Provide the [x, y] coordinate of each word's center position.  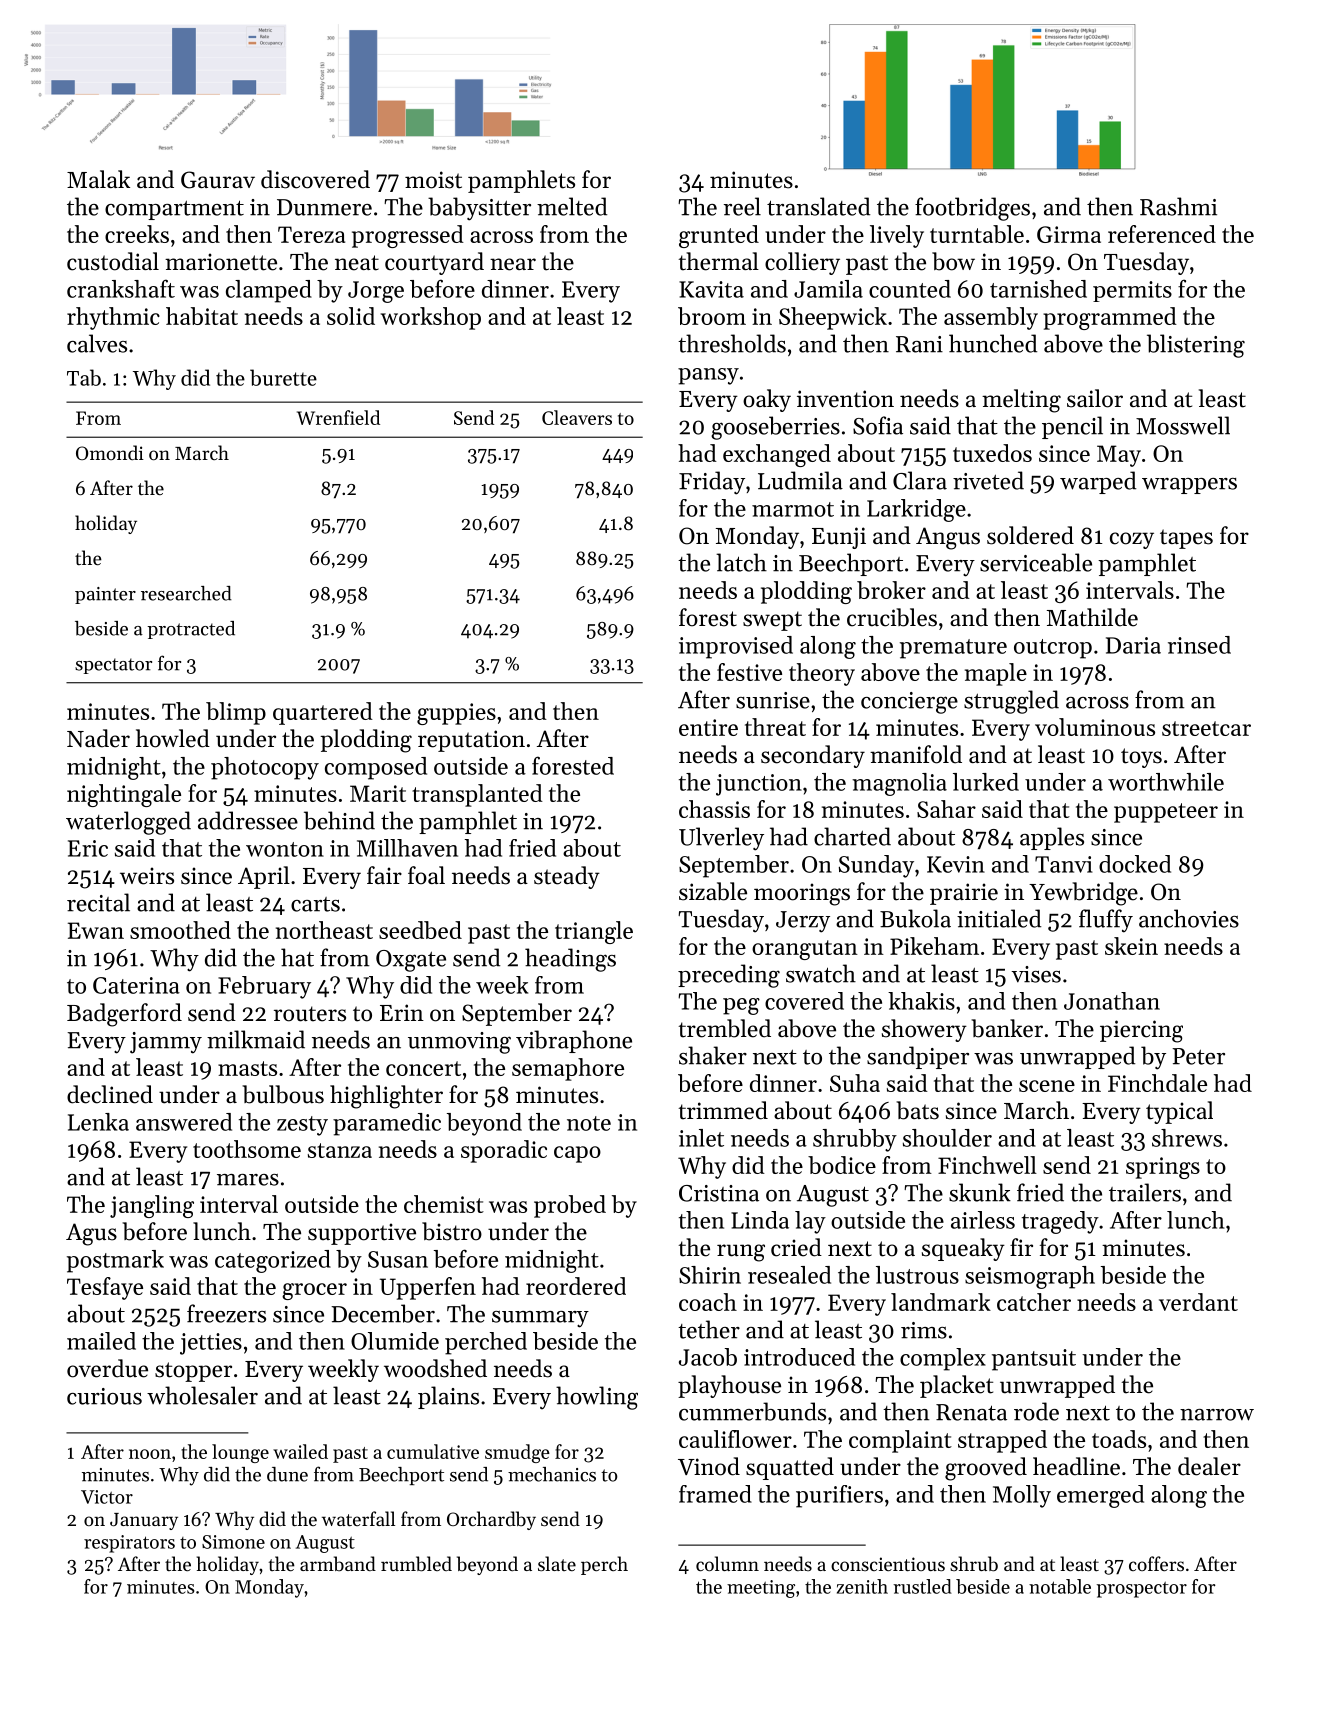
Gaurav [218, 180]
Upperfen [428, 1288]
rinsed [1199, 645]
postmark [115, 1261]
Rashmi [1178, 206]
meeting [761, 1589]
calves [97, 343]
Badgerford [124, 1015]
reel [742, 206]
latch [741, 562]
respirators [129, 1544]
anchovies [1189, 918]
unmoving [459, 1043]
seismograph [1030, 1277]
